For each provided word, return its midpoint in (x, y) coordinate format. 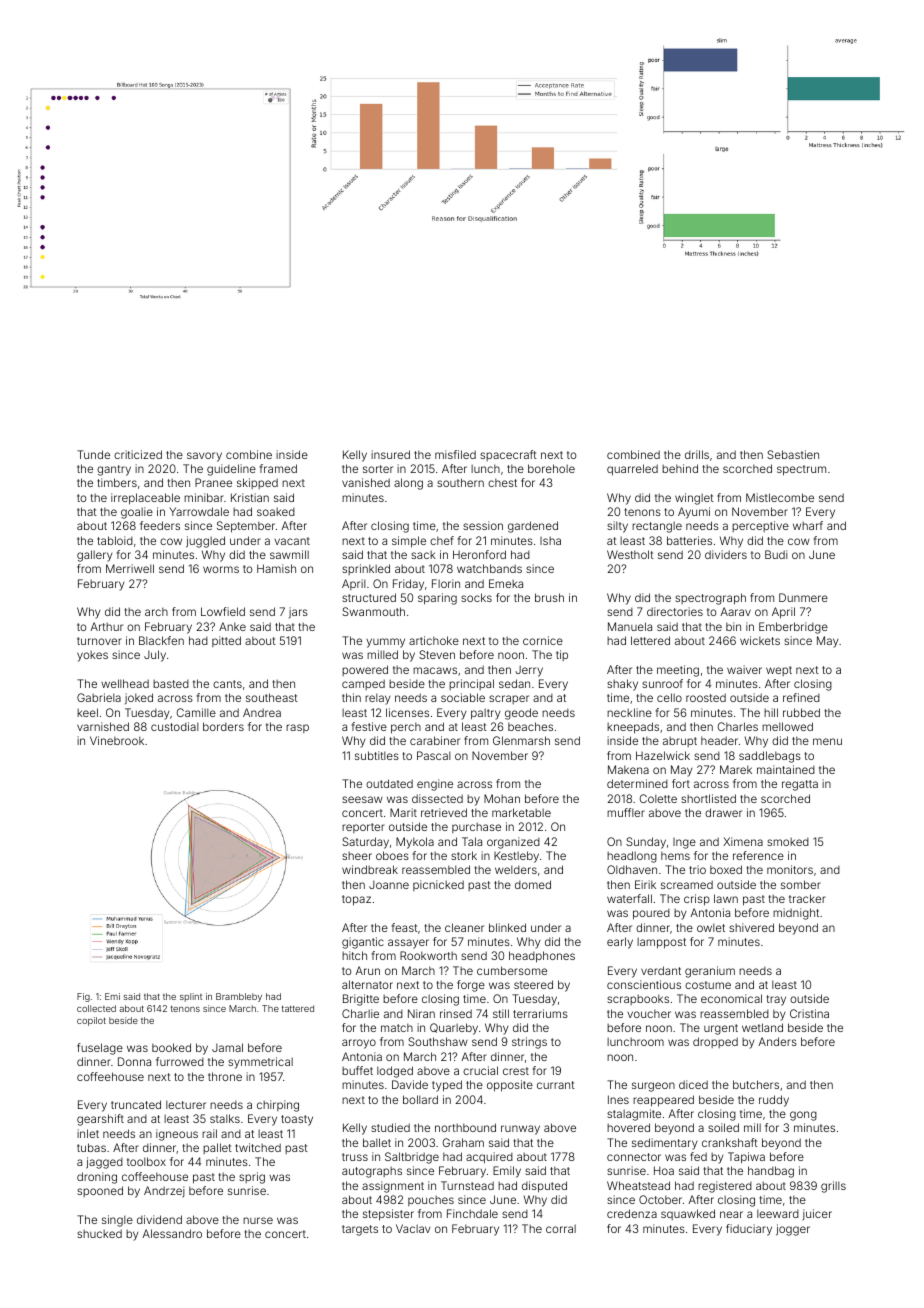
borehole (551, 468)
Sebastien (793, 454)
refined (801, 697)
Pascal (434, 755)
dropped (715, 1042)
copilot (91, 1021)
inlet (88, 1133)
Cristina (809, 1013)
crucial (480, 1070)
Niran (421, 1013)
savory (204, 457)
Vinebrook (117, 740)
